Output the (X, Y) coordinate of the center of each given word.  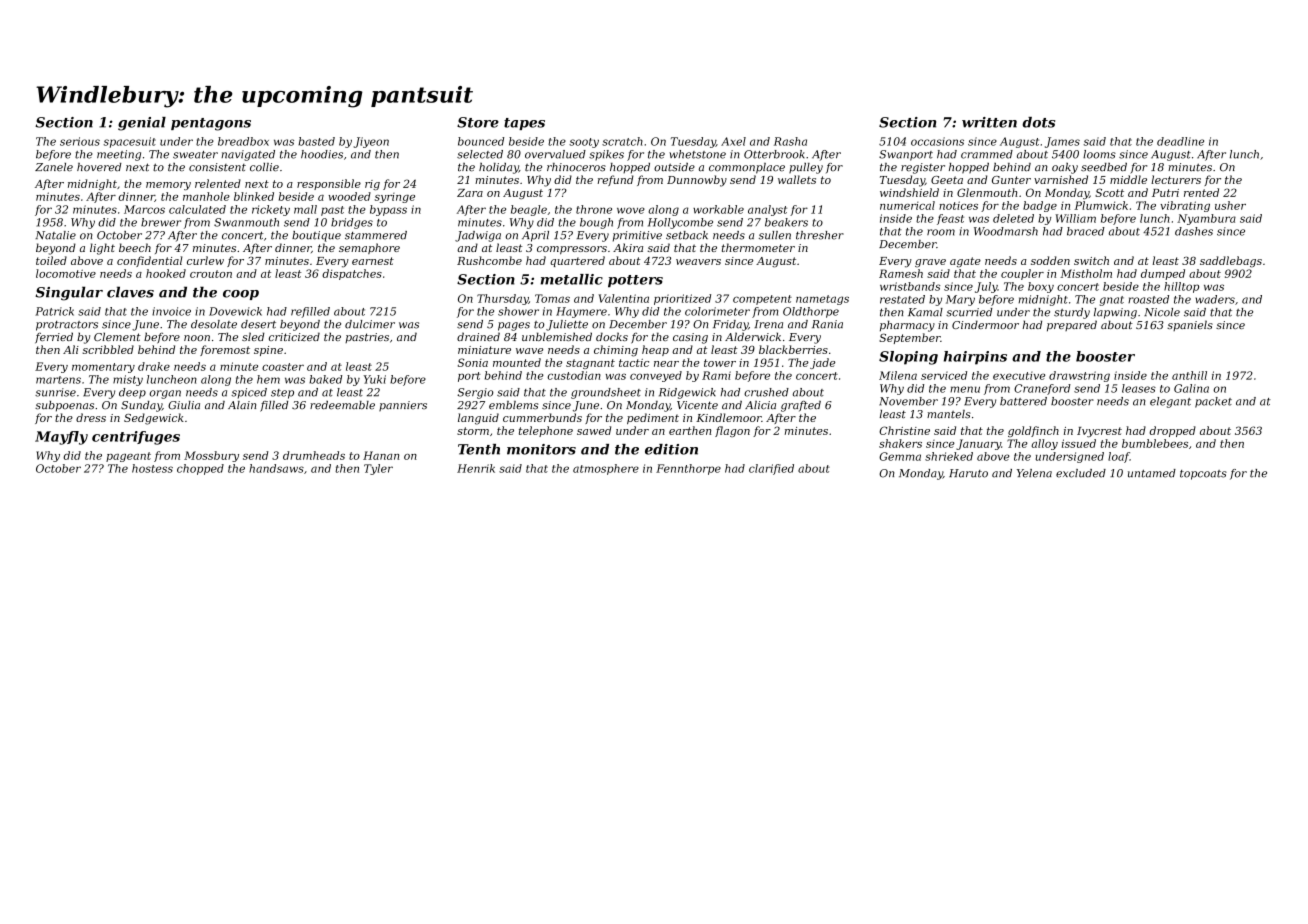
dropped (1172, 431)
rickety (271, 210)
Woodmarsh (1006, 231)
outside (674, 167)
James (1062, 142)
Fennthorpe (688, 469)
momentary (103, 368)
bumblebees (1155, 443)
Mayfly (61, 438)
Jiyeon (371, 142)
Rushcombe (489, 260)
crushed (766, 392)
